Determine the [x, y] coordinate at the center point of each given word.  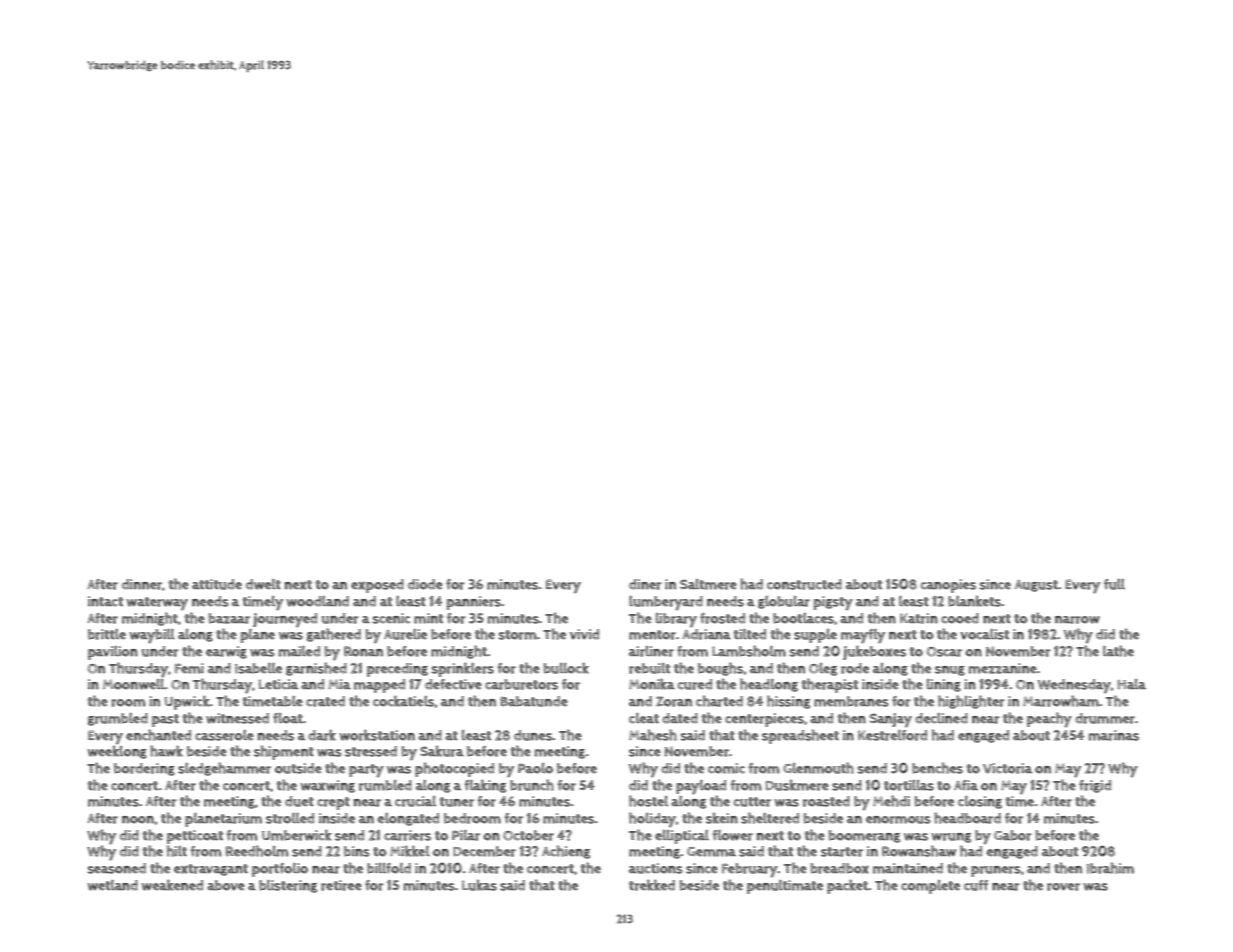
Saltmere [708, 584]
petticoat [195, 837]
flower [733, 835]
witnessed [237, 718]
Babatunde [534, 701]
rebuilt [649, 668]
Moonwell [134, 684]
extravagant [211, 870]
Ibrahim [1110, 868]
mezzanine [1003, 668]
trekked [652, 885]
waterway [157, 603]
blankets [974, 601]
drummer [1105, 718]
